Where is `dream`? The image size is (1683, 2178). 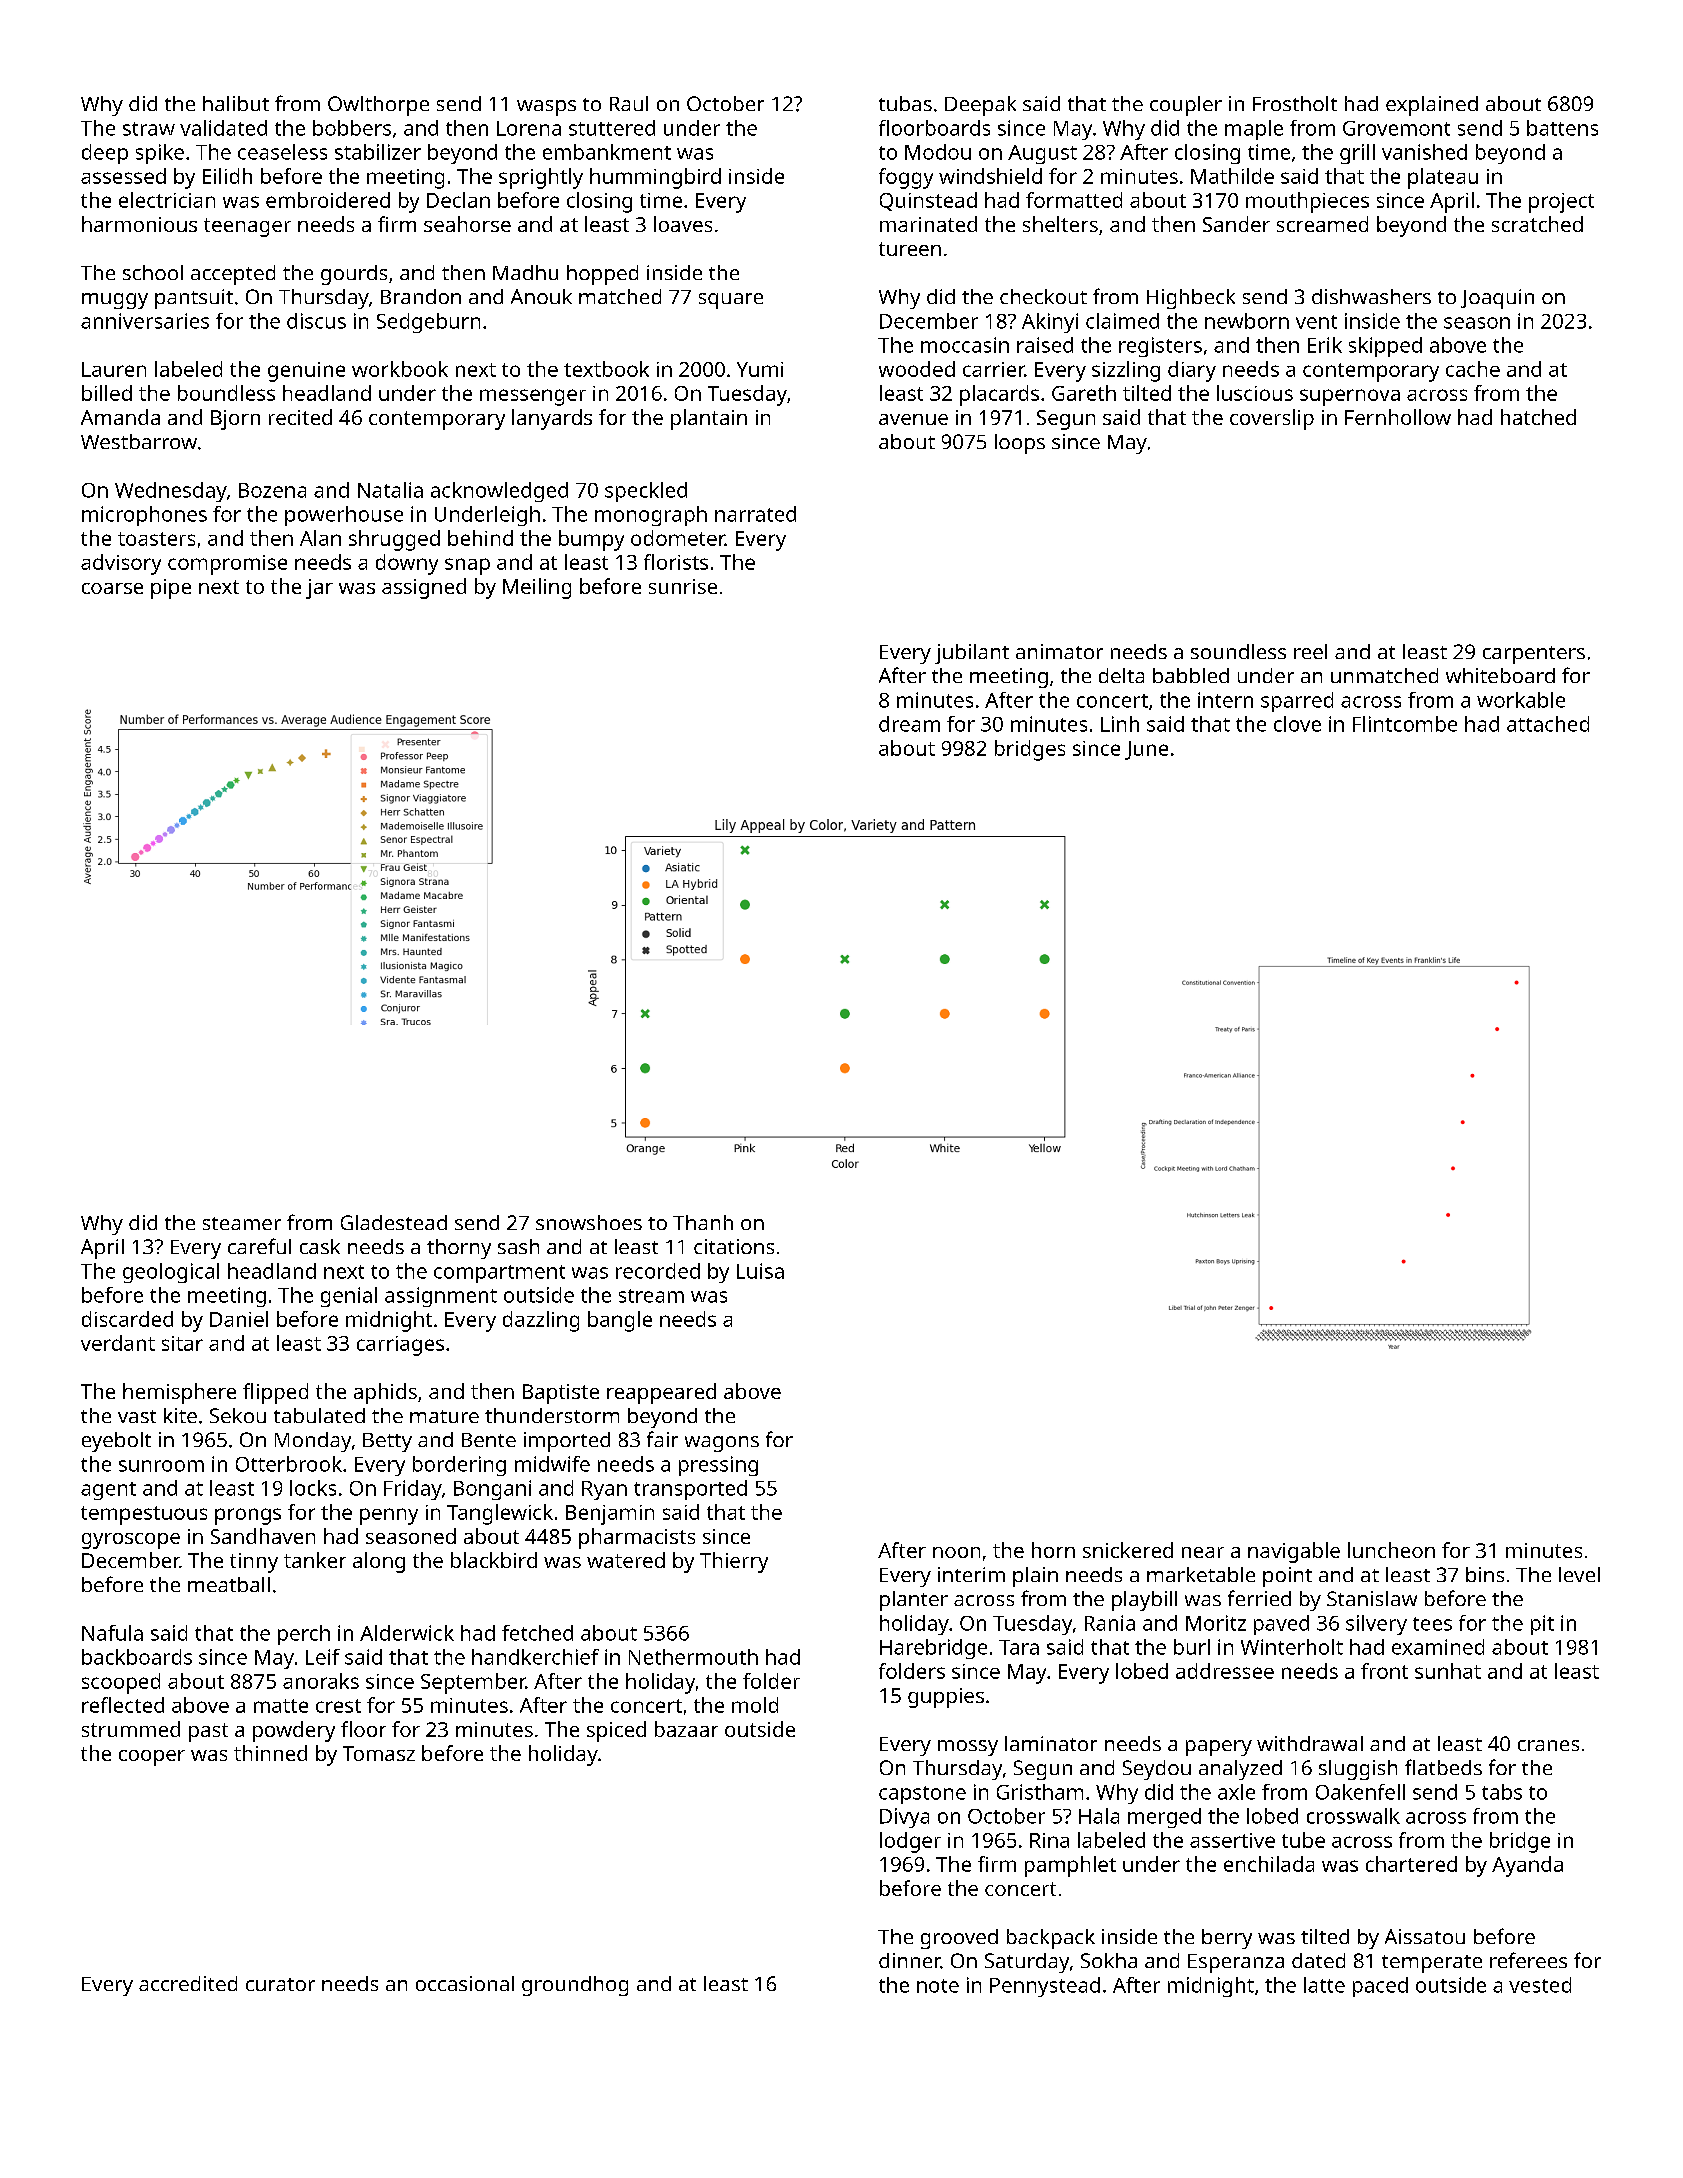
dream is located at coordinates (909, 724).
